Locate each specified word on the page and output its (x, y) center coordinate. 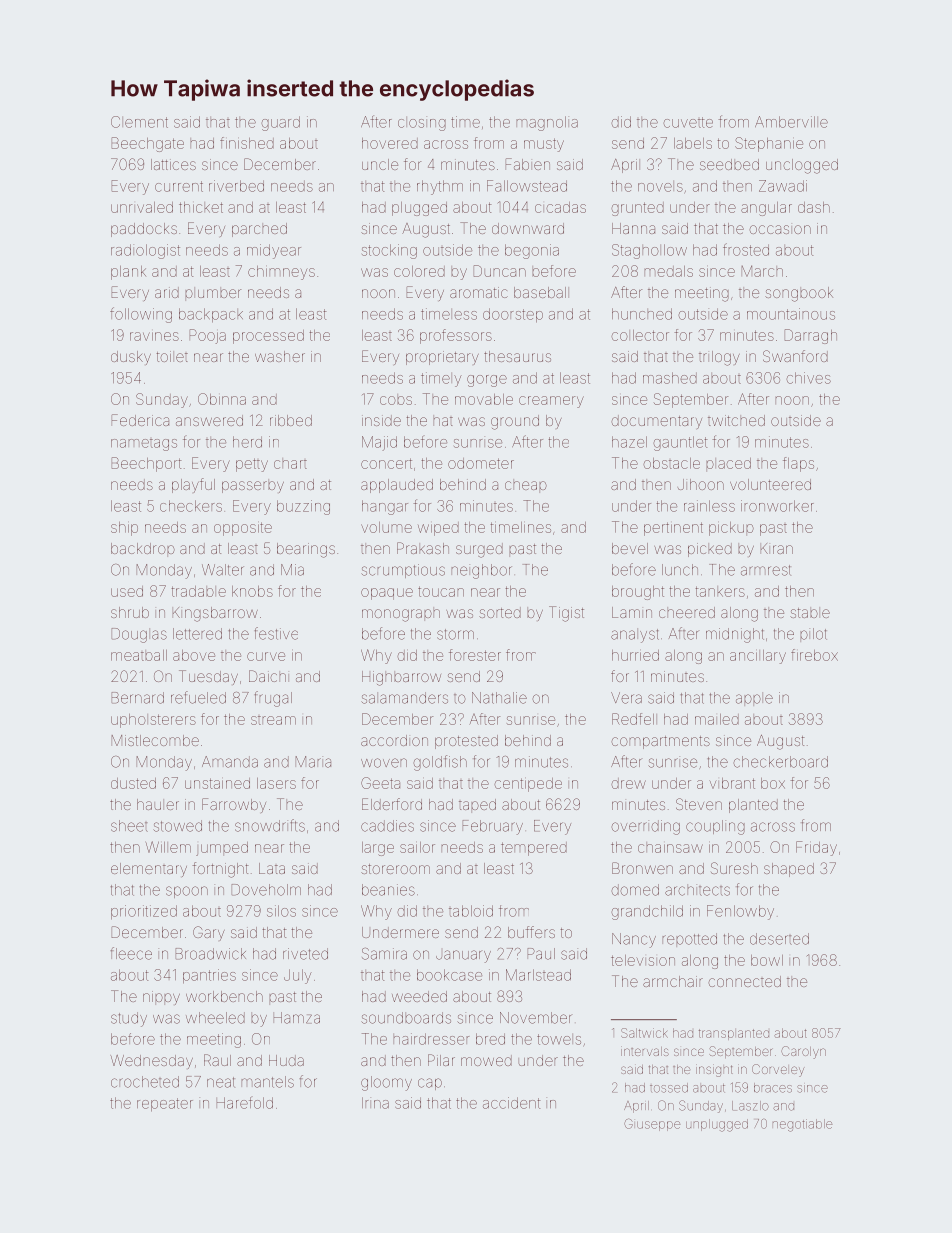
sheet (129, 826)
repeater (165, 1104)
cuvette (688, 122)
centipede (528, 785)
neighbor (482, 571)
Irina (375, 1103)
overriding (646, 827)
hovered (390, 143)
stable (810, 613)
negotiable (802, 1125)
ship (124, 529)
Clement (139, 122)
